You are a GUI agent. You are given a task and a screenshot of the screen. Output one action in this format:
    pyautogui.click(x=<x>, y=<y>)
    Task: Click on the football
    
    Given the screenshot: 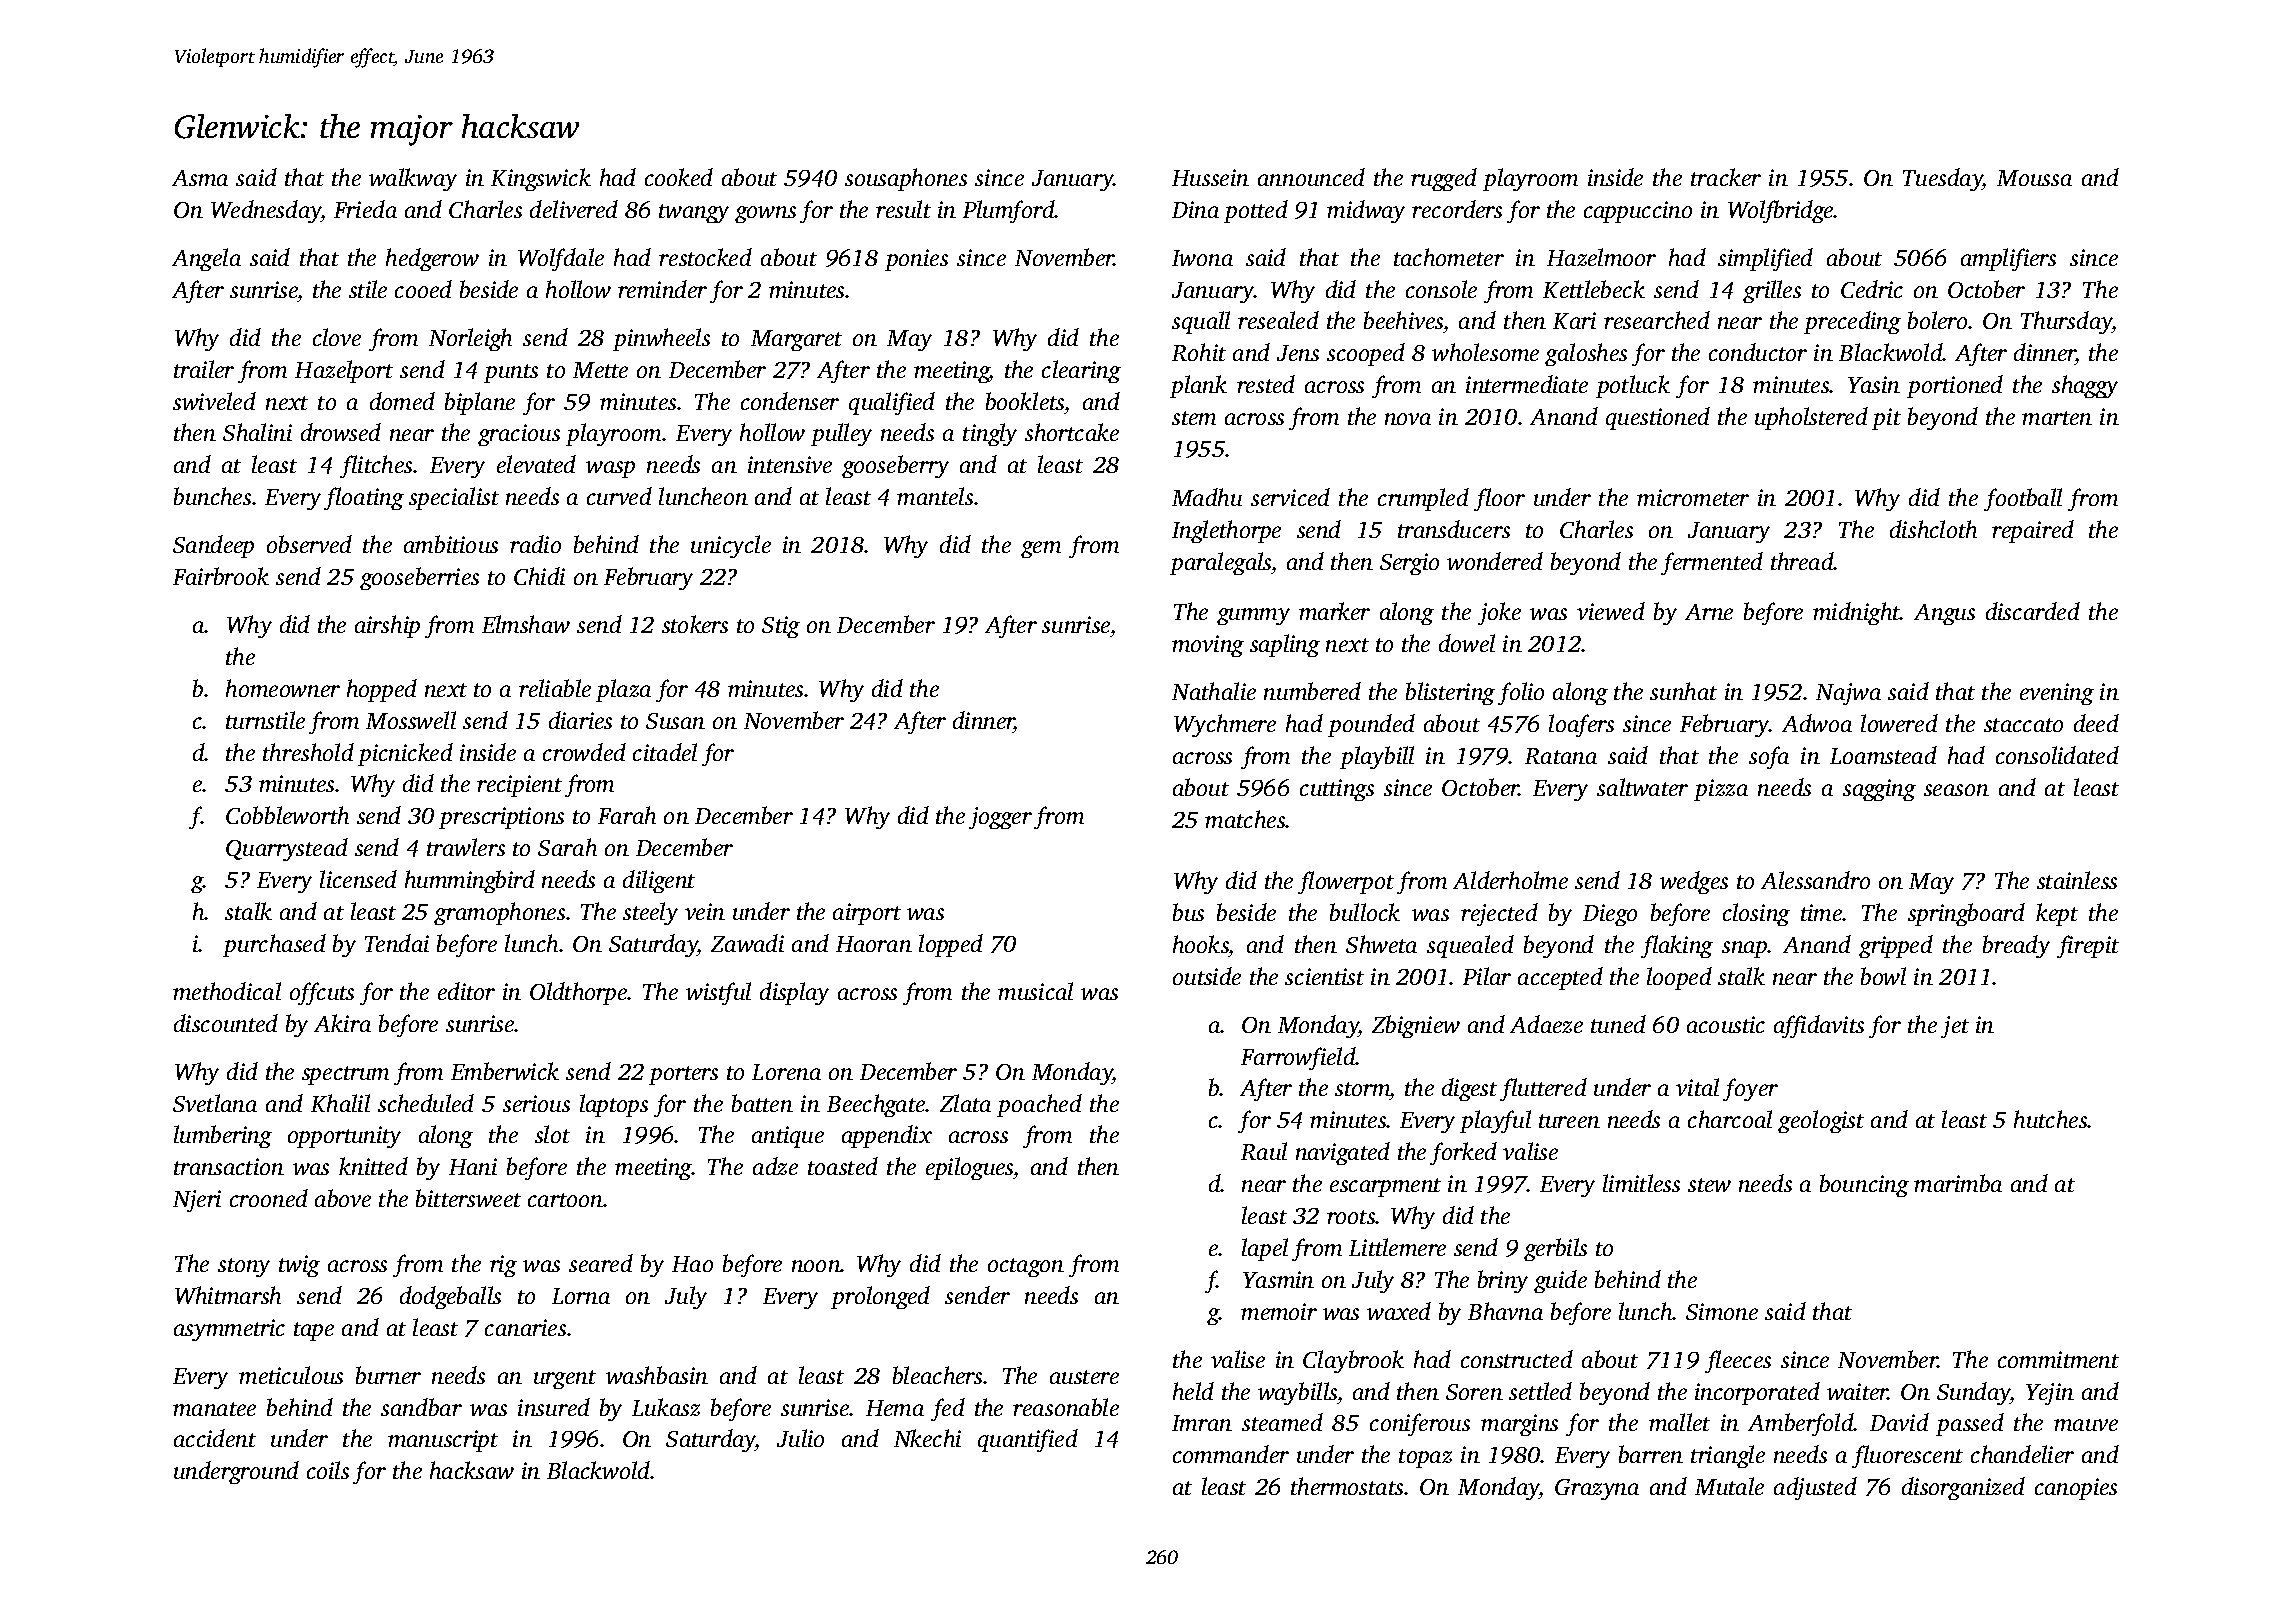 What is the action you would take?
    pyautogui.click(x=2023, y=499)
